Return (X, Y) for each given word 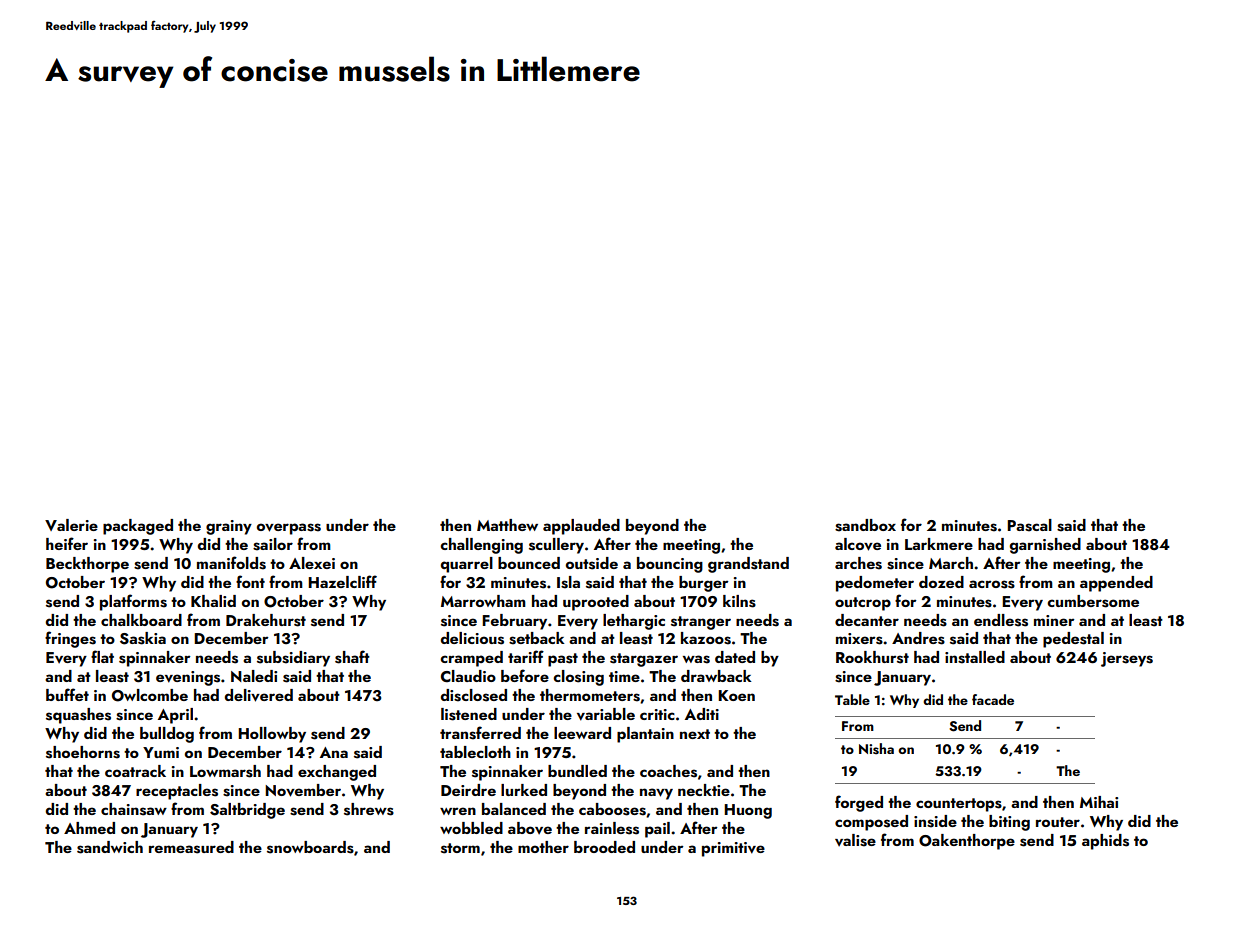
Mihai (1099, 802)
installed (975, 657)
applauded (581, 527)
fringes (70, 639)
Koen (736, 695)
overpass (289, 529)
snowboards (310, 847)
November (303, 790)
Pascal (1029, 525)
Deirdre (468, 790)
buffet (67, 694)
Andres (918, 638)
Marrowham (483, 601)
